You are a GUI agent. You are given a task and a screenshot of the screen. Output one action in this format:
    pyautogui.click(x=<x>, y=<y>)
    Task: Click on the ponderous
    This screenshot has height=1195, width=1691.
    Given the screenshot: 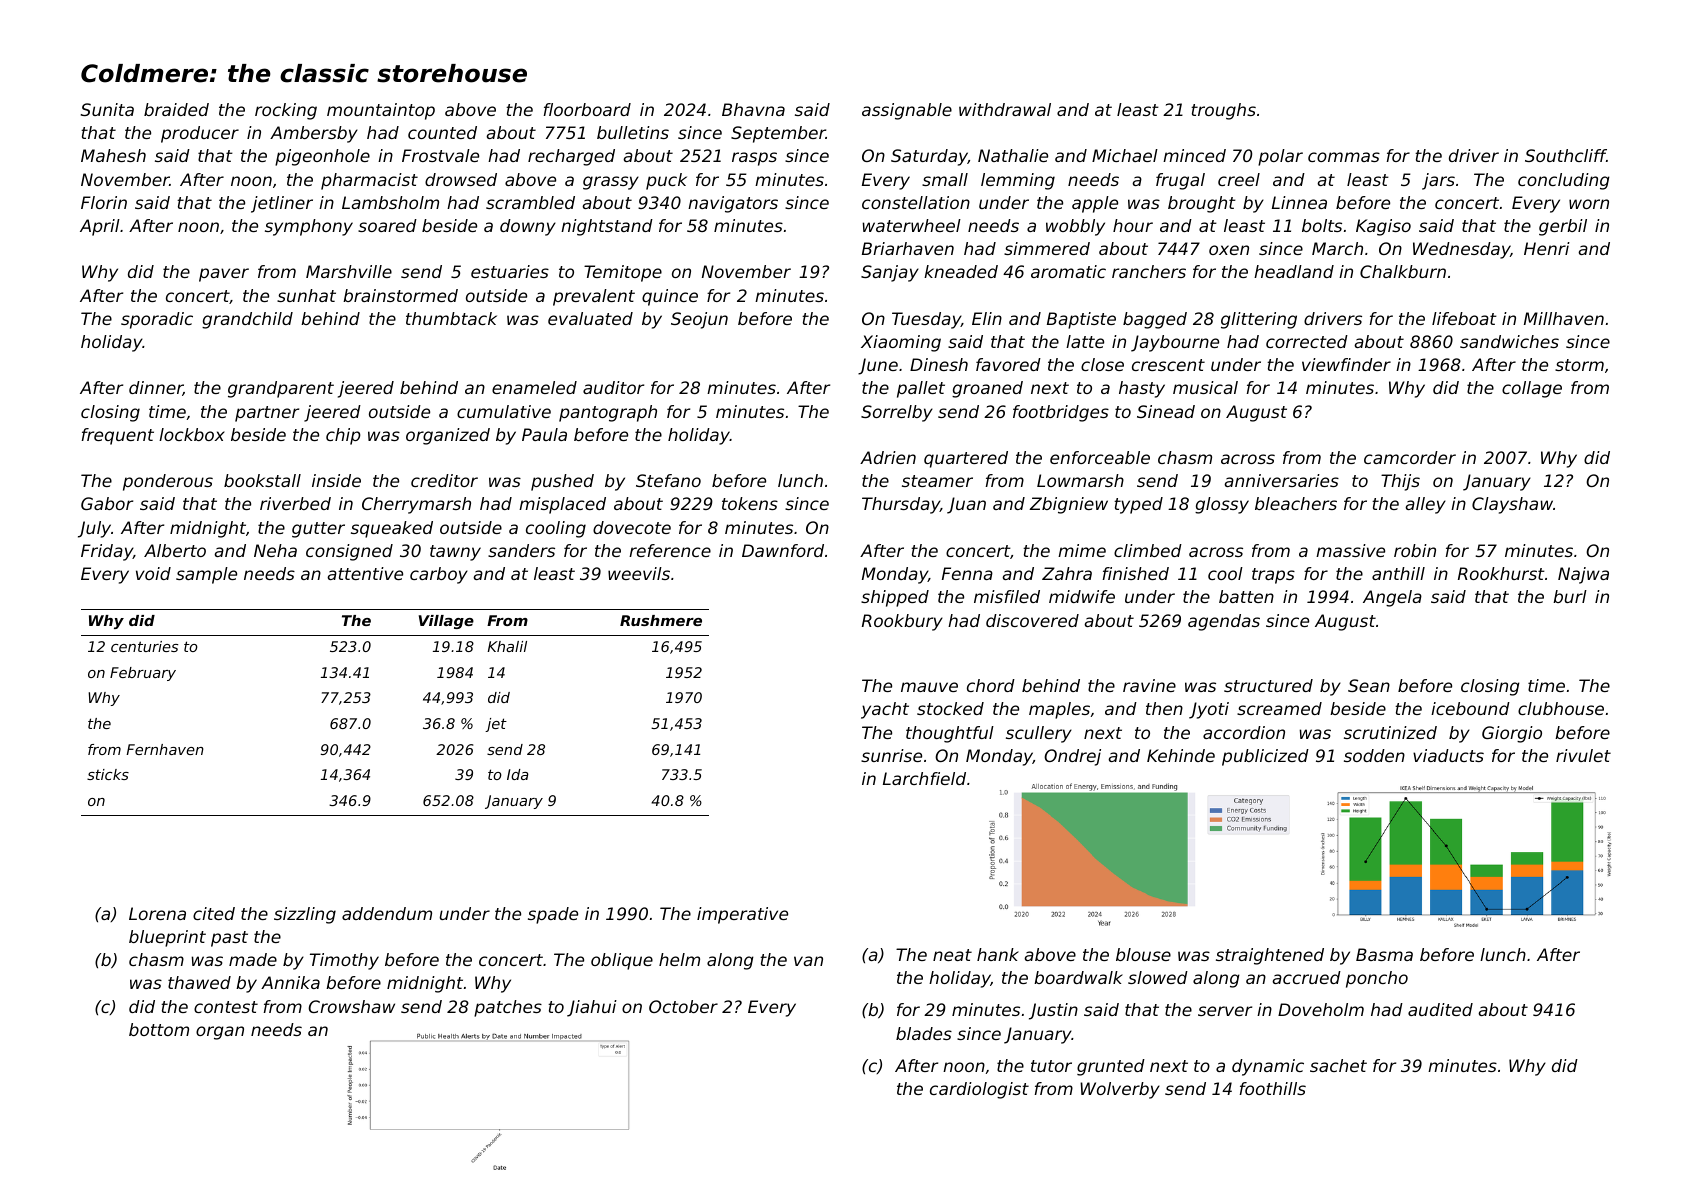 What is the action you would take?
    pyautogui.click(x=168, y=482)
